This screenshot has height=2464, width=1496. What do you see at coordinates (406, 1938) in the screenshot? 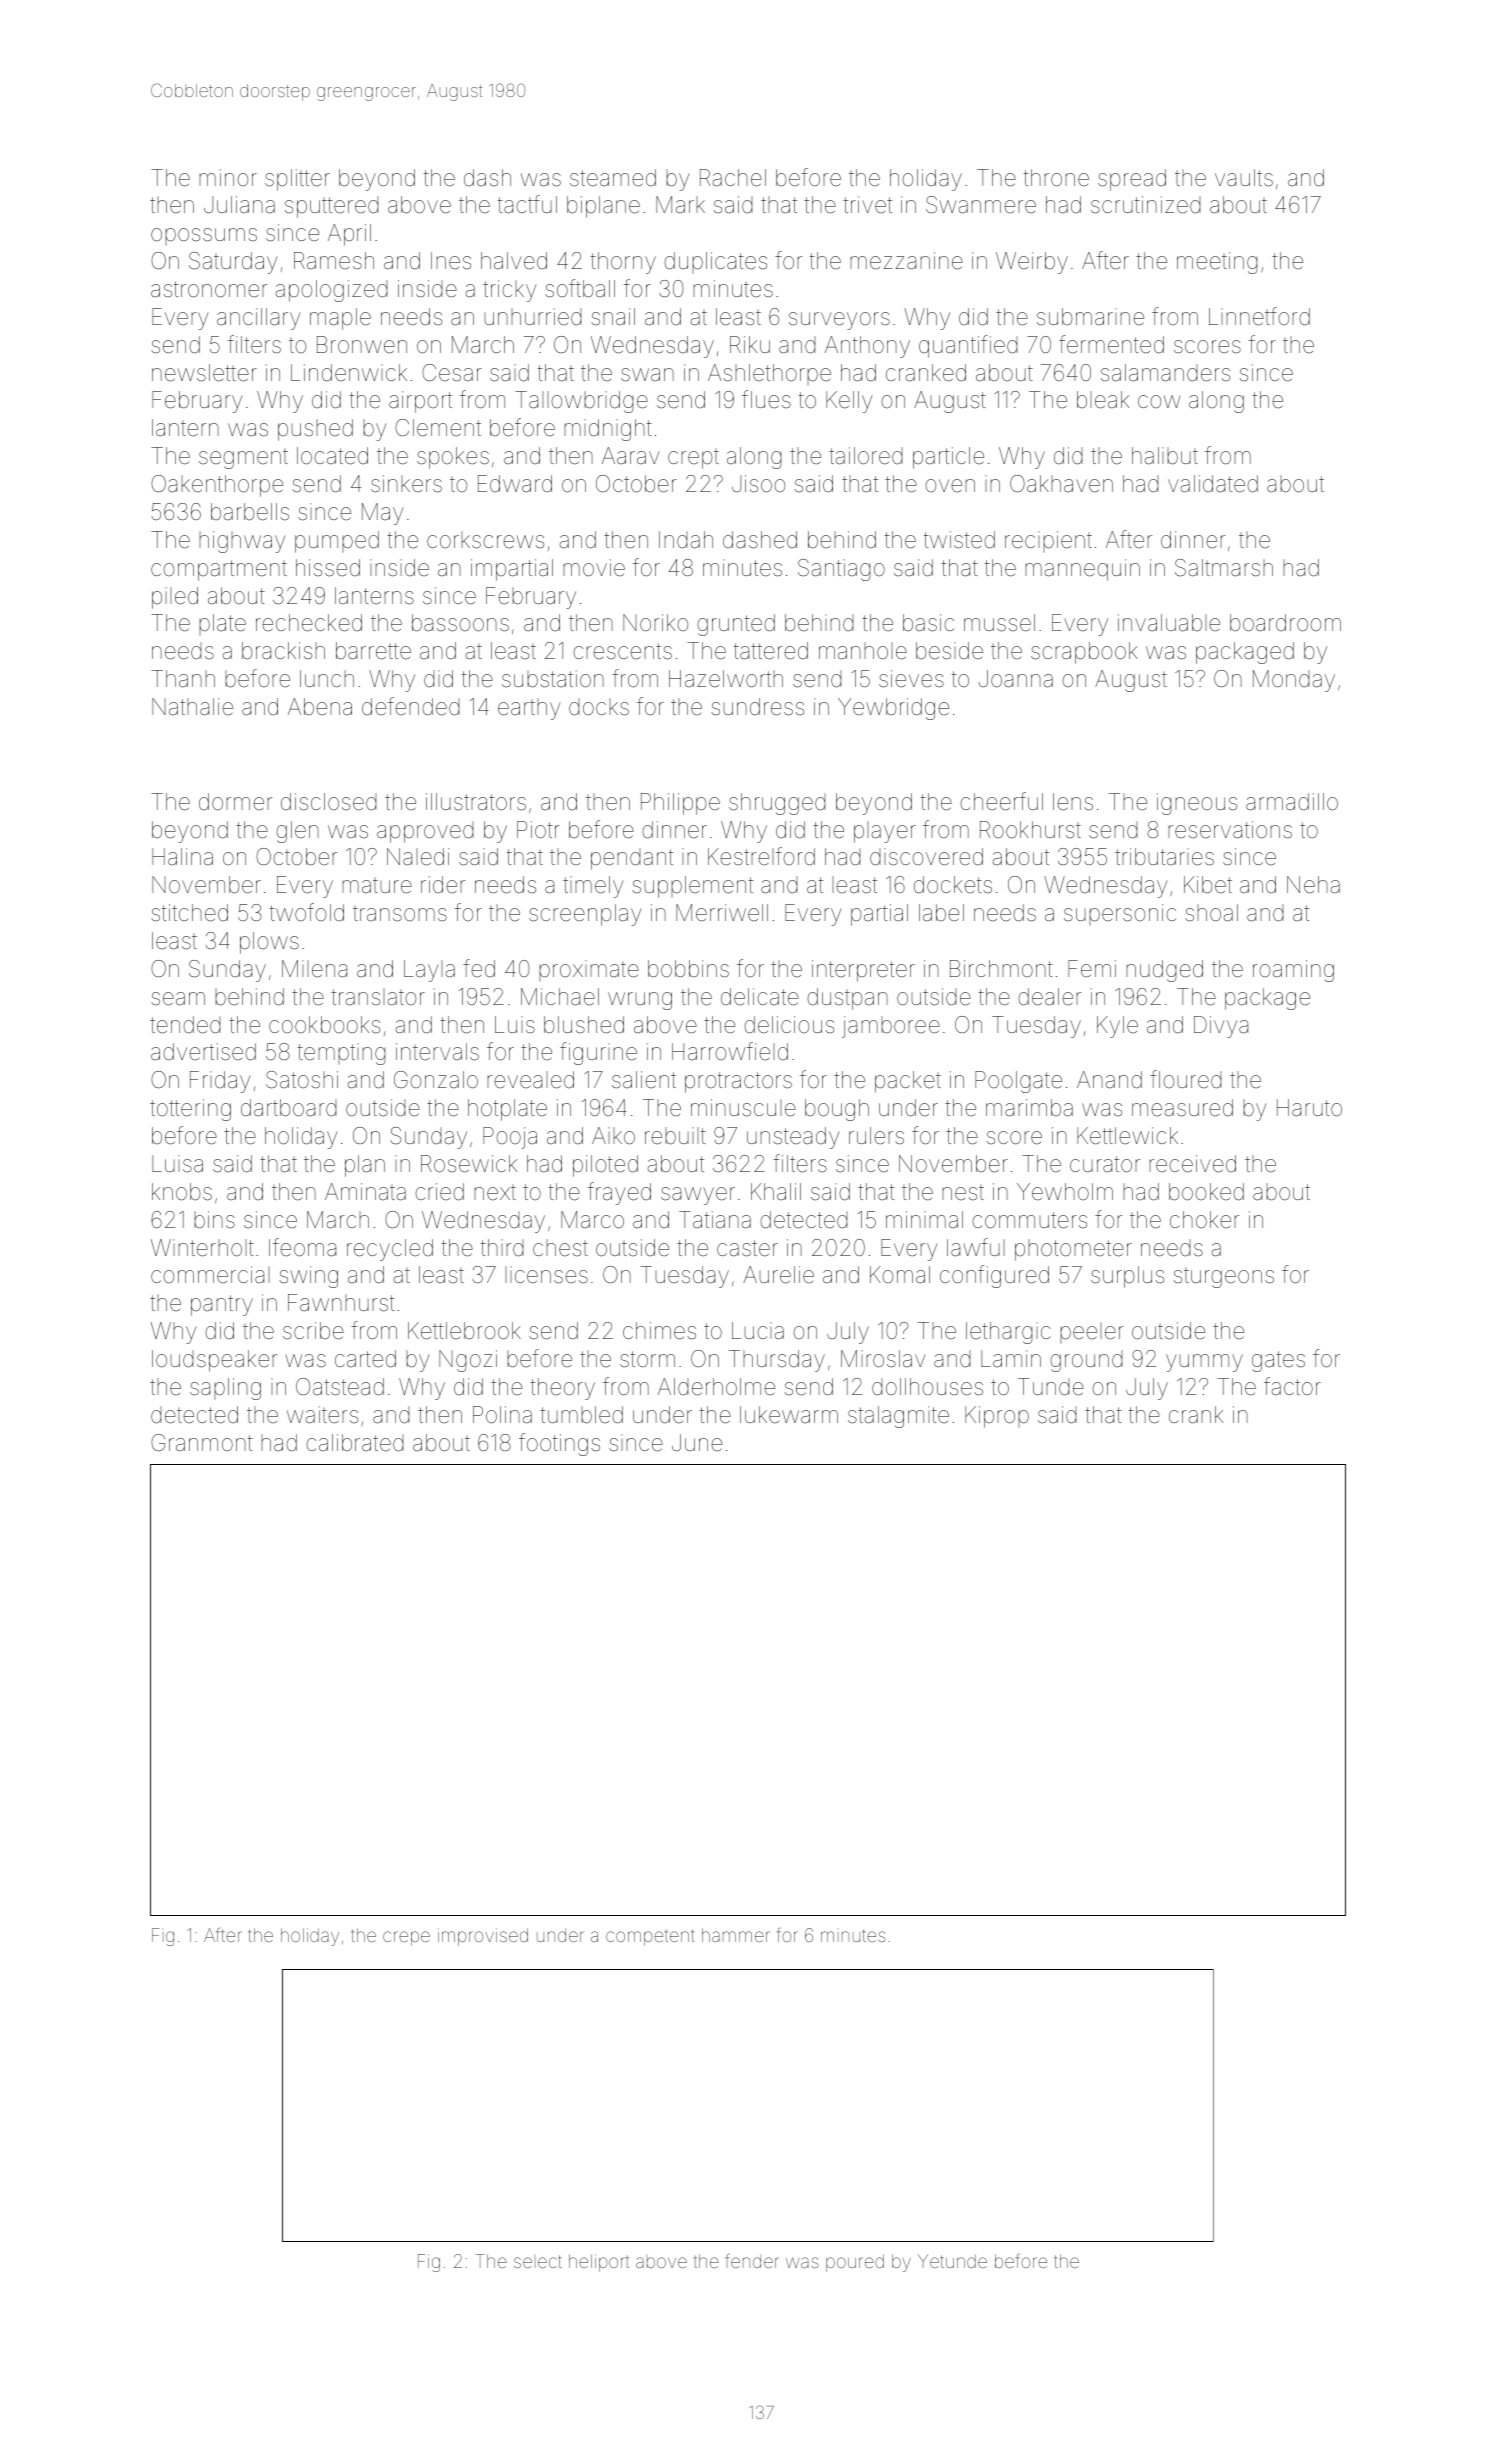
I see `crepe` at bounding box center [406, 1938].
